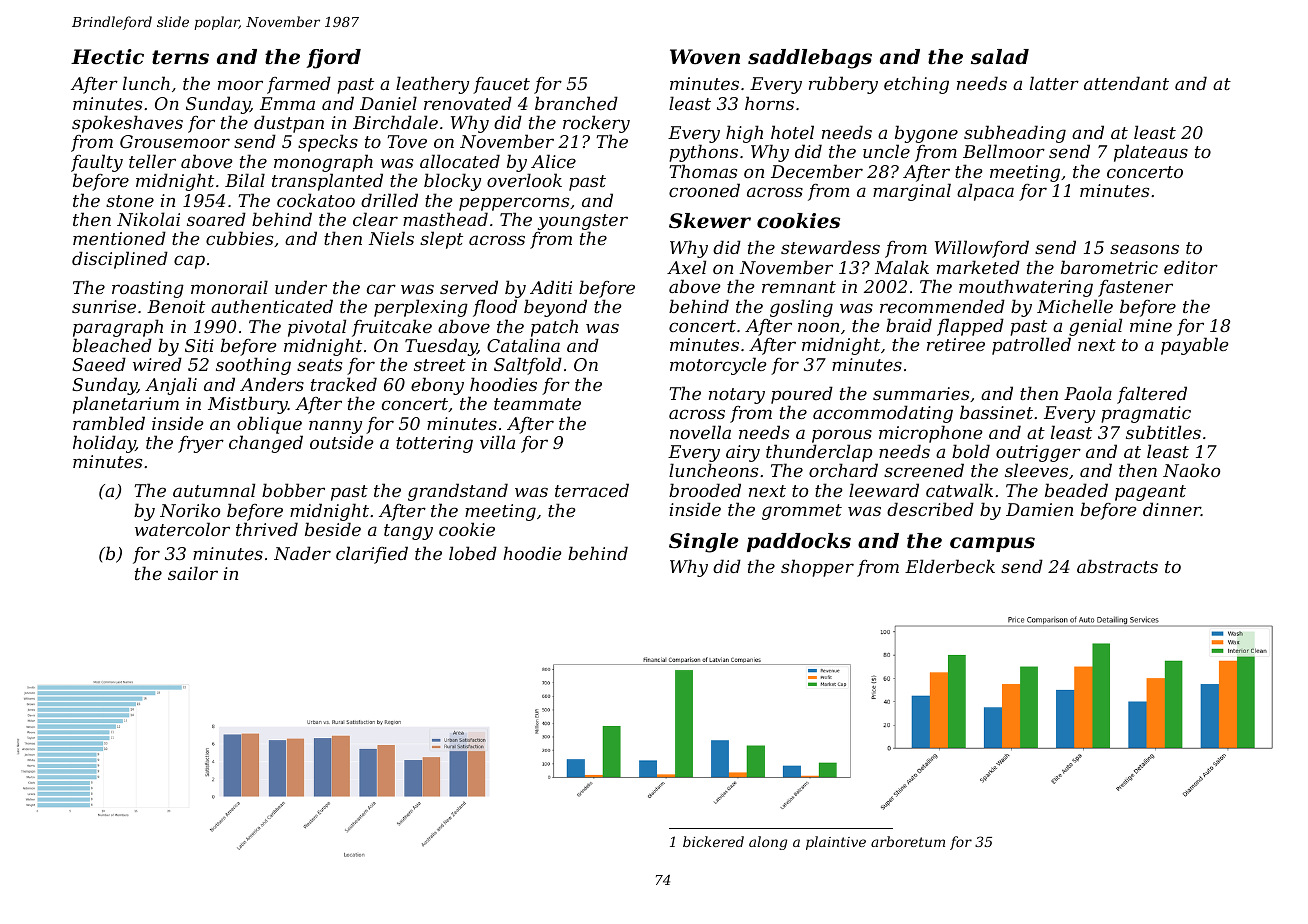 The height and width of the image is (924, 1308). Describe the element at coordinates (704, 543) in the image. I see `Single` at that location.
